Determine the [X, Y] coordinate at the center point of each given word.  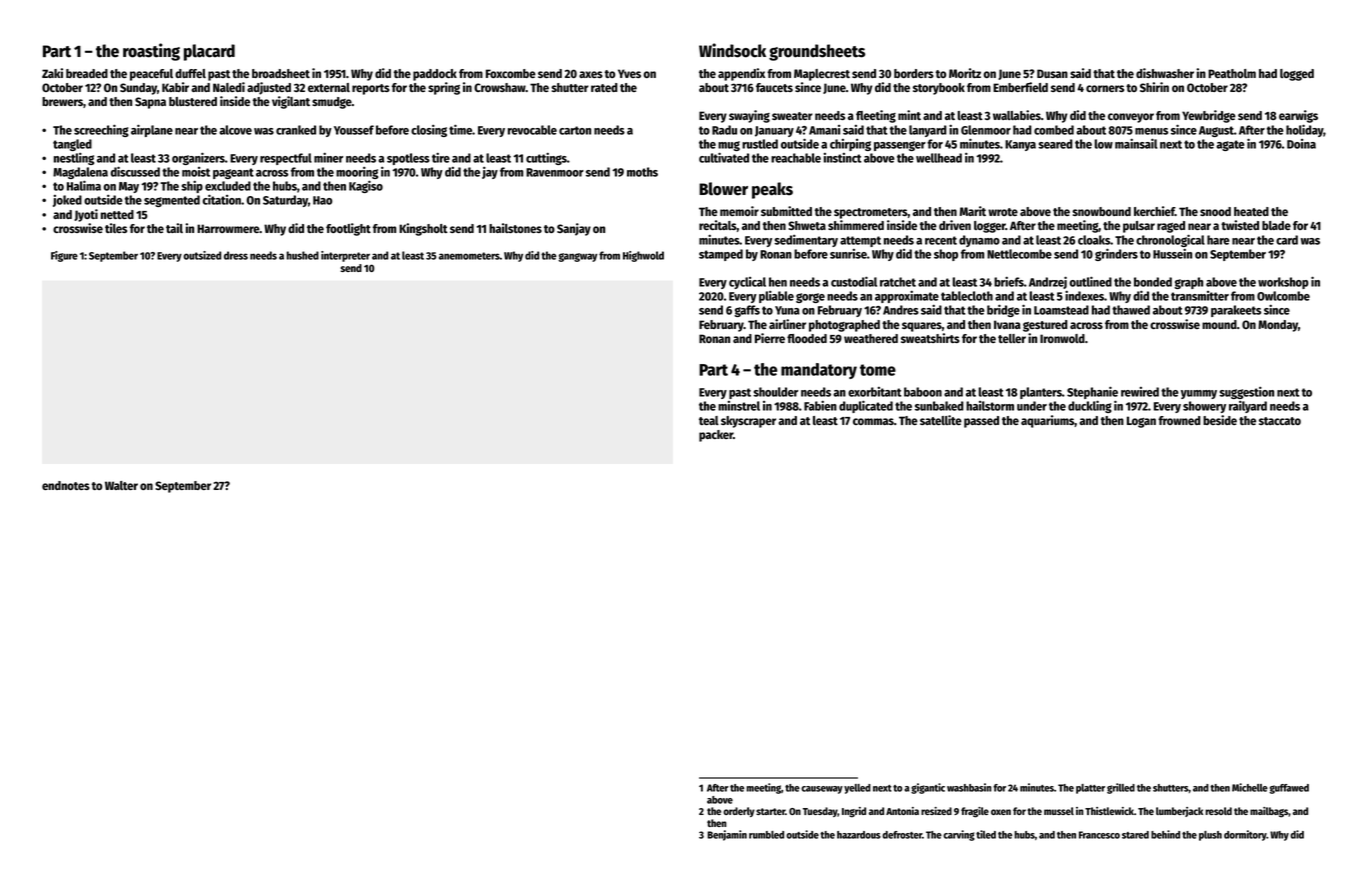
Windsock [732, 50]
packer [716, 436]
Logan [1141, 422]
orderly [739, 812]
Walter [121, 485]
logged [1297, 75]
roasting [151, 52]
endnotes [66, 485]
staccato [1280, 421]
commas [873, 421]
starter [770, 811]
